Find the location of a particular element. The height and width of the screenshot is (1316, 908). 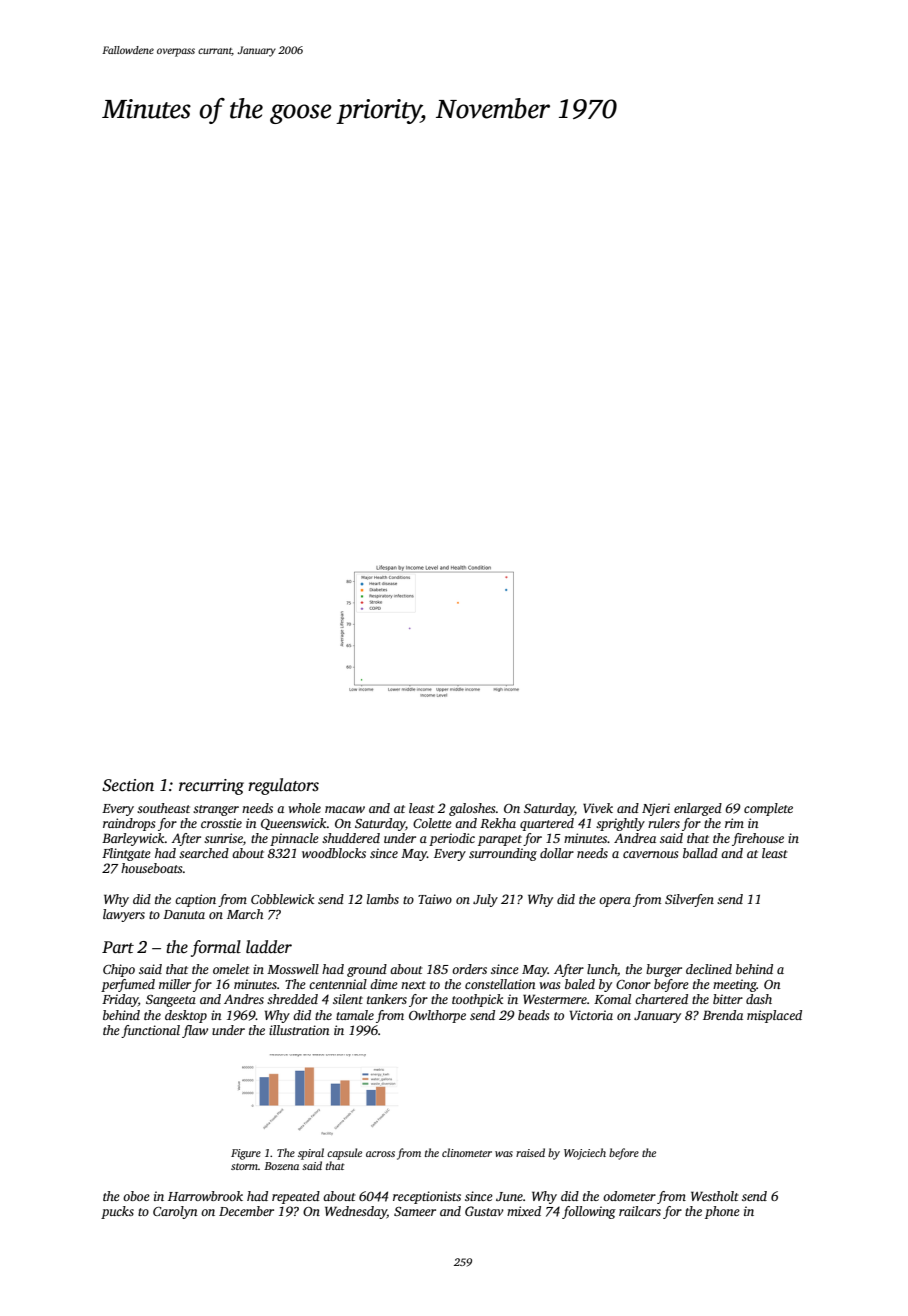

regulators is located at coordinates (283, 786).
